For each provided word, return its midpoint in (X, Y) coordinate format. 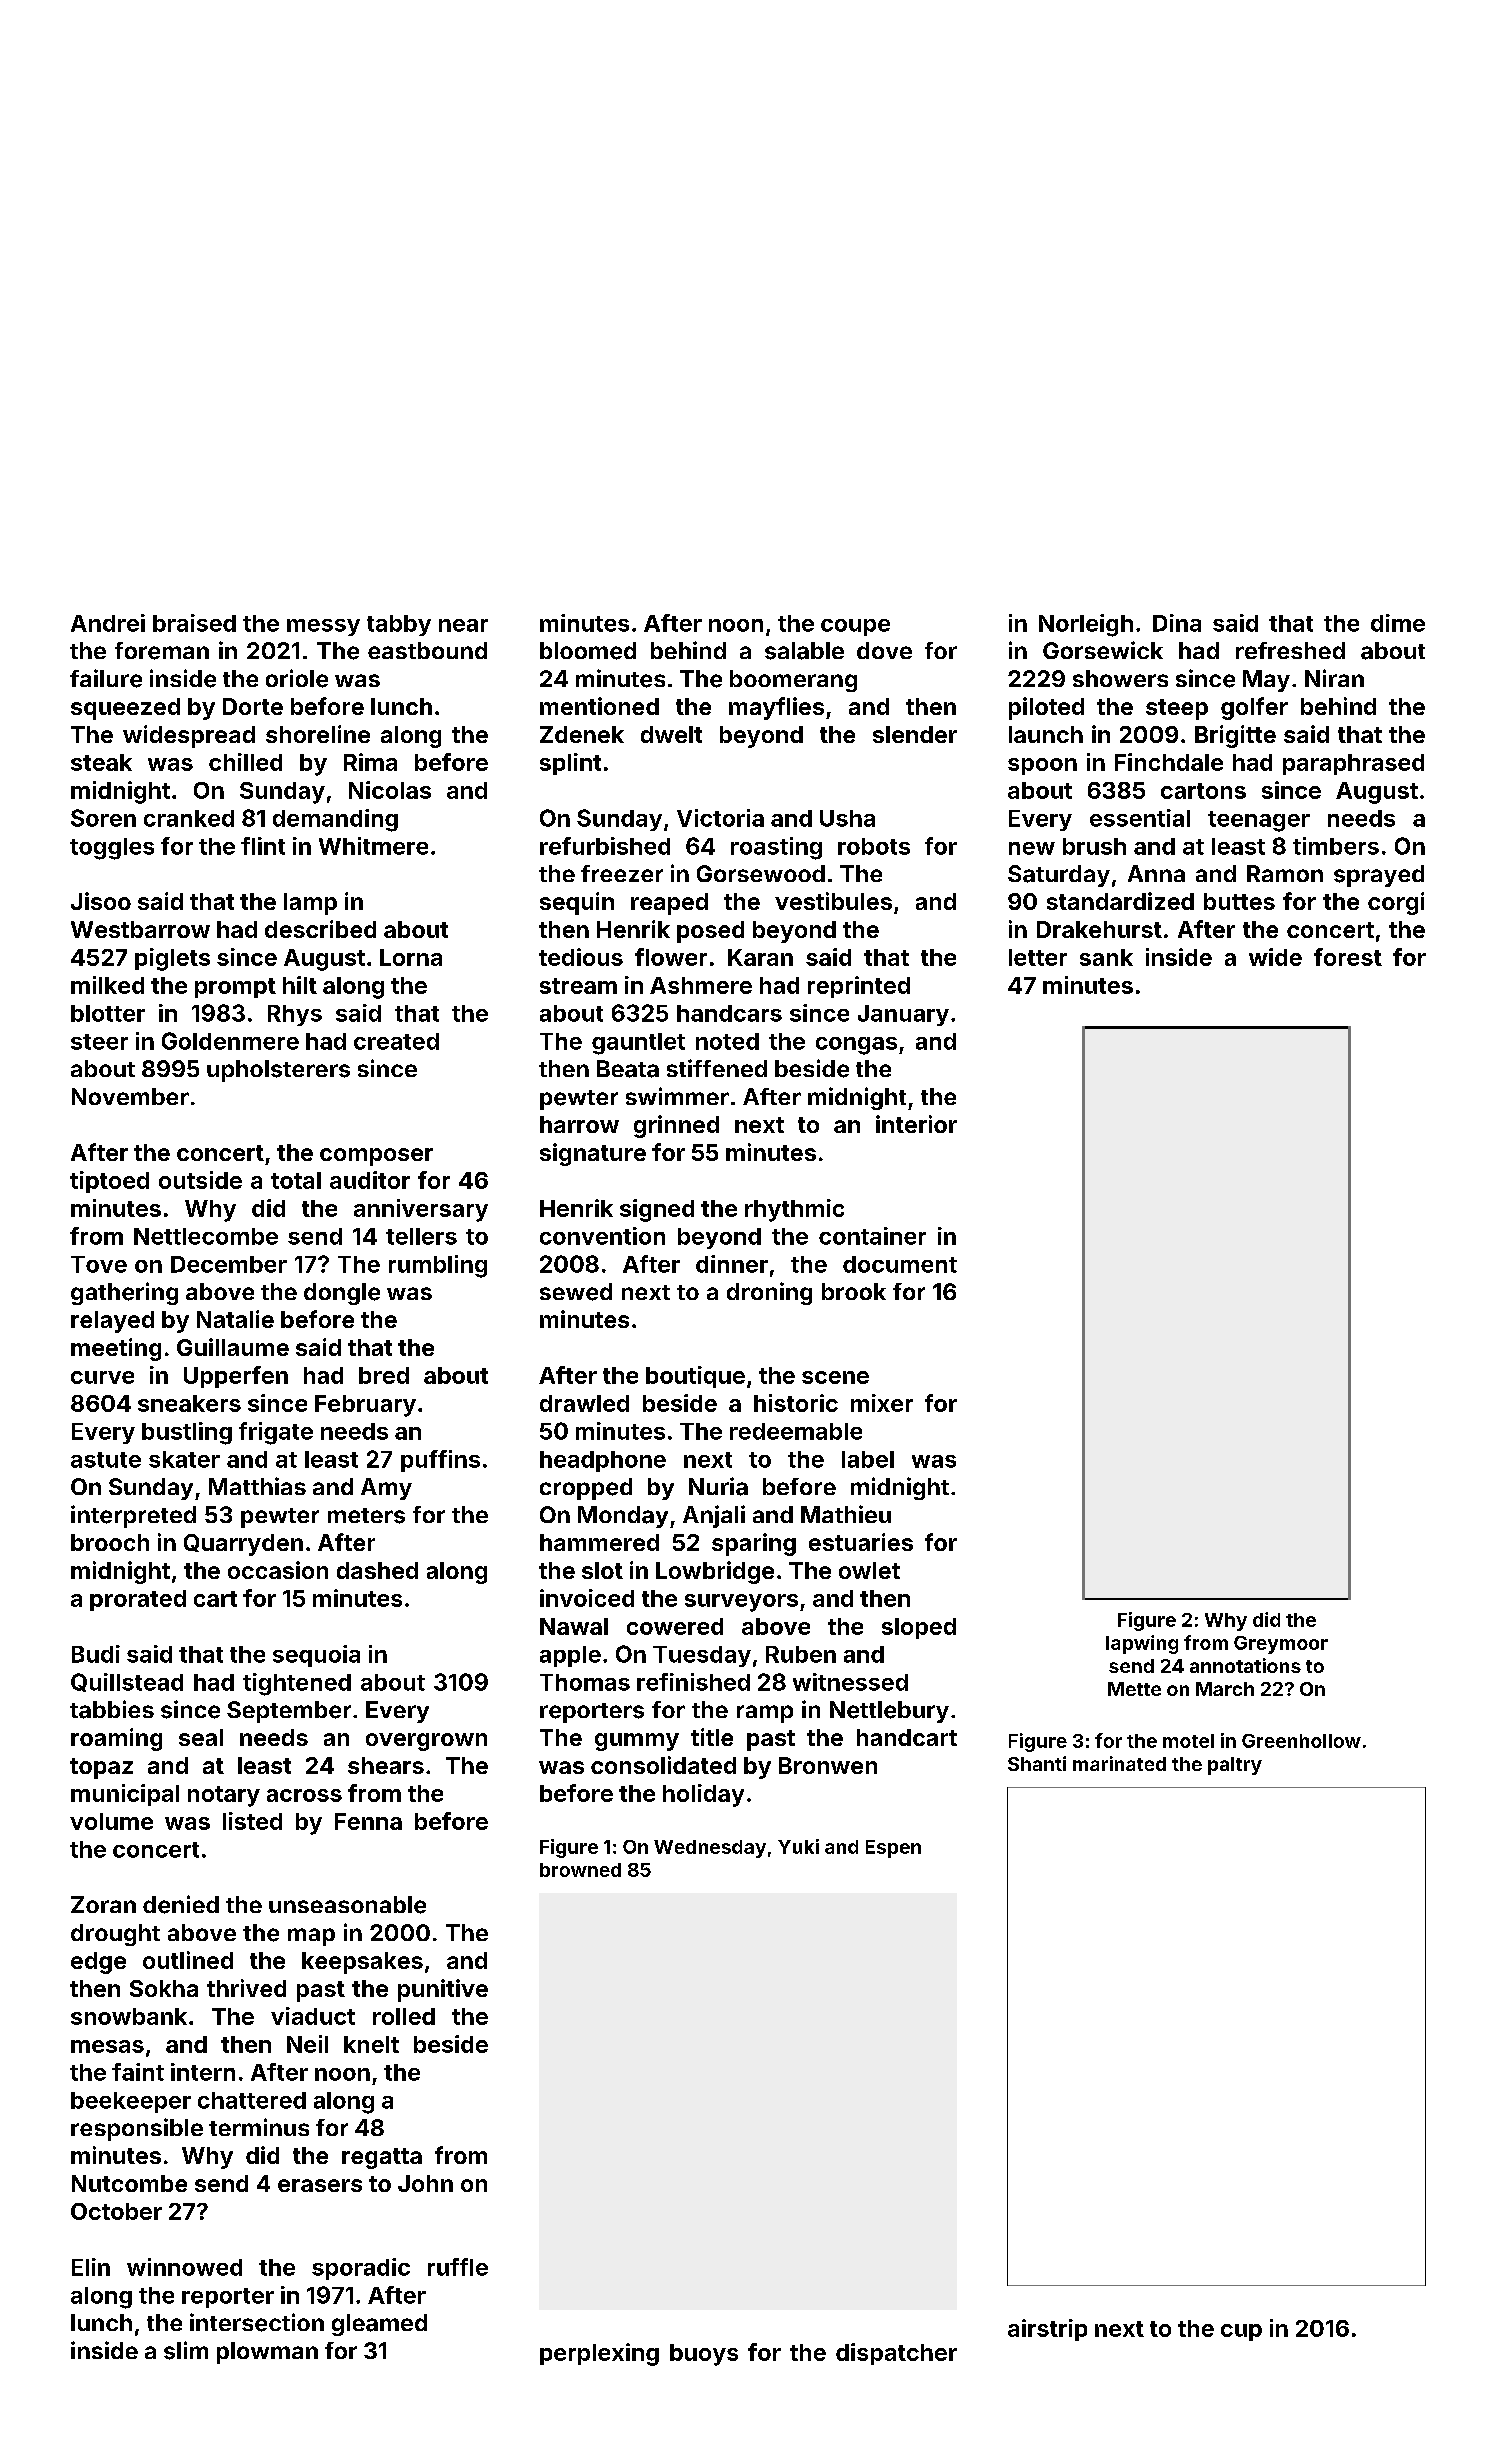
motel (1188, 1741)
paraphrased (1353, 764)
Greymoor (1281, 1645)
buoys (704, 2355)
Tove (99, 1264)
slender (915, 734)
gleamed (379, 2325)
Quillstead (127, 1682)
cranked (189, 818)
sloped (919, 1628)
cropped (586, 1489)
